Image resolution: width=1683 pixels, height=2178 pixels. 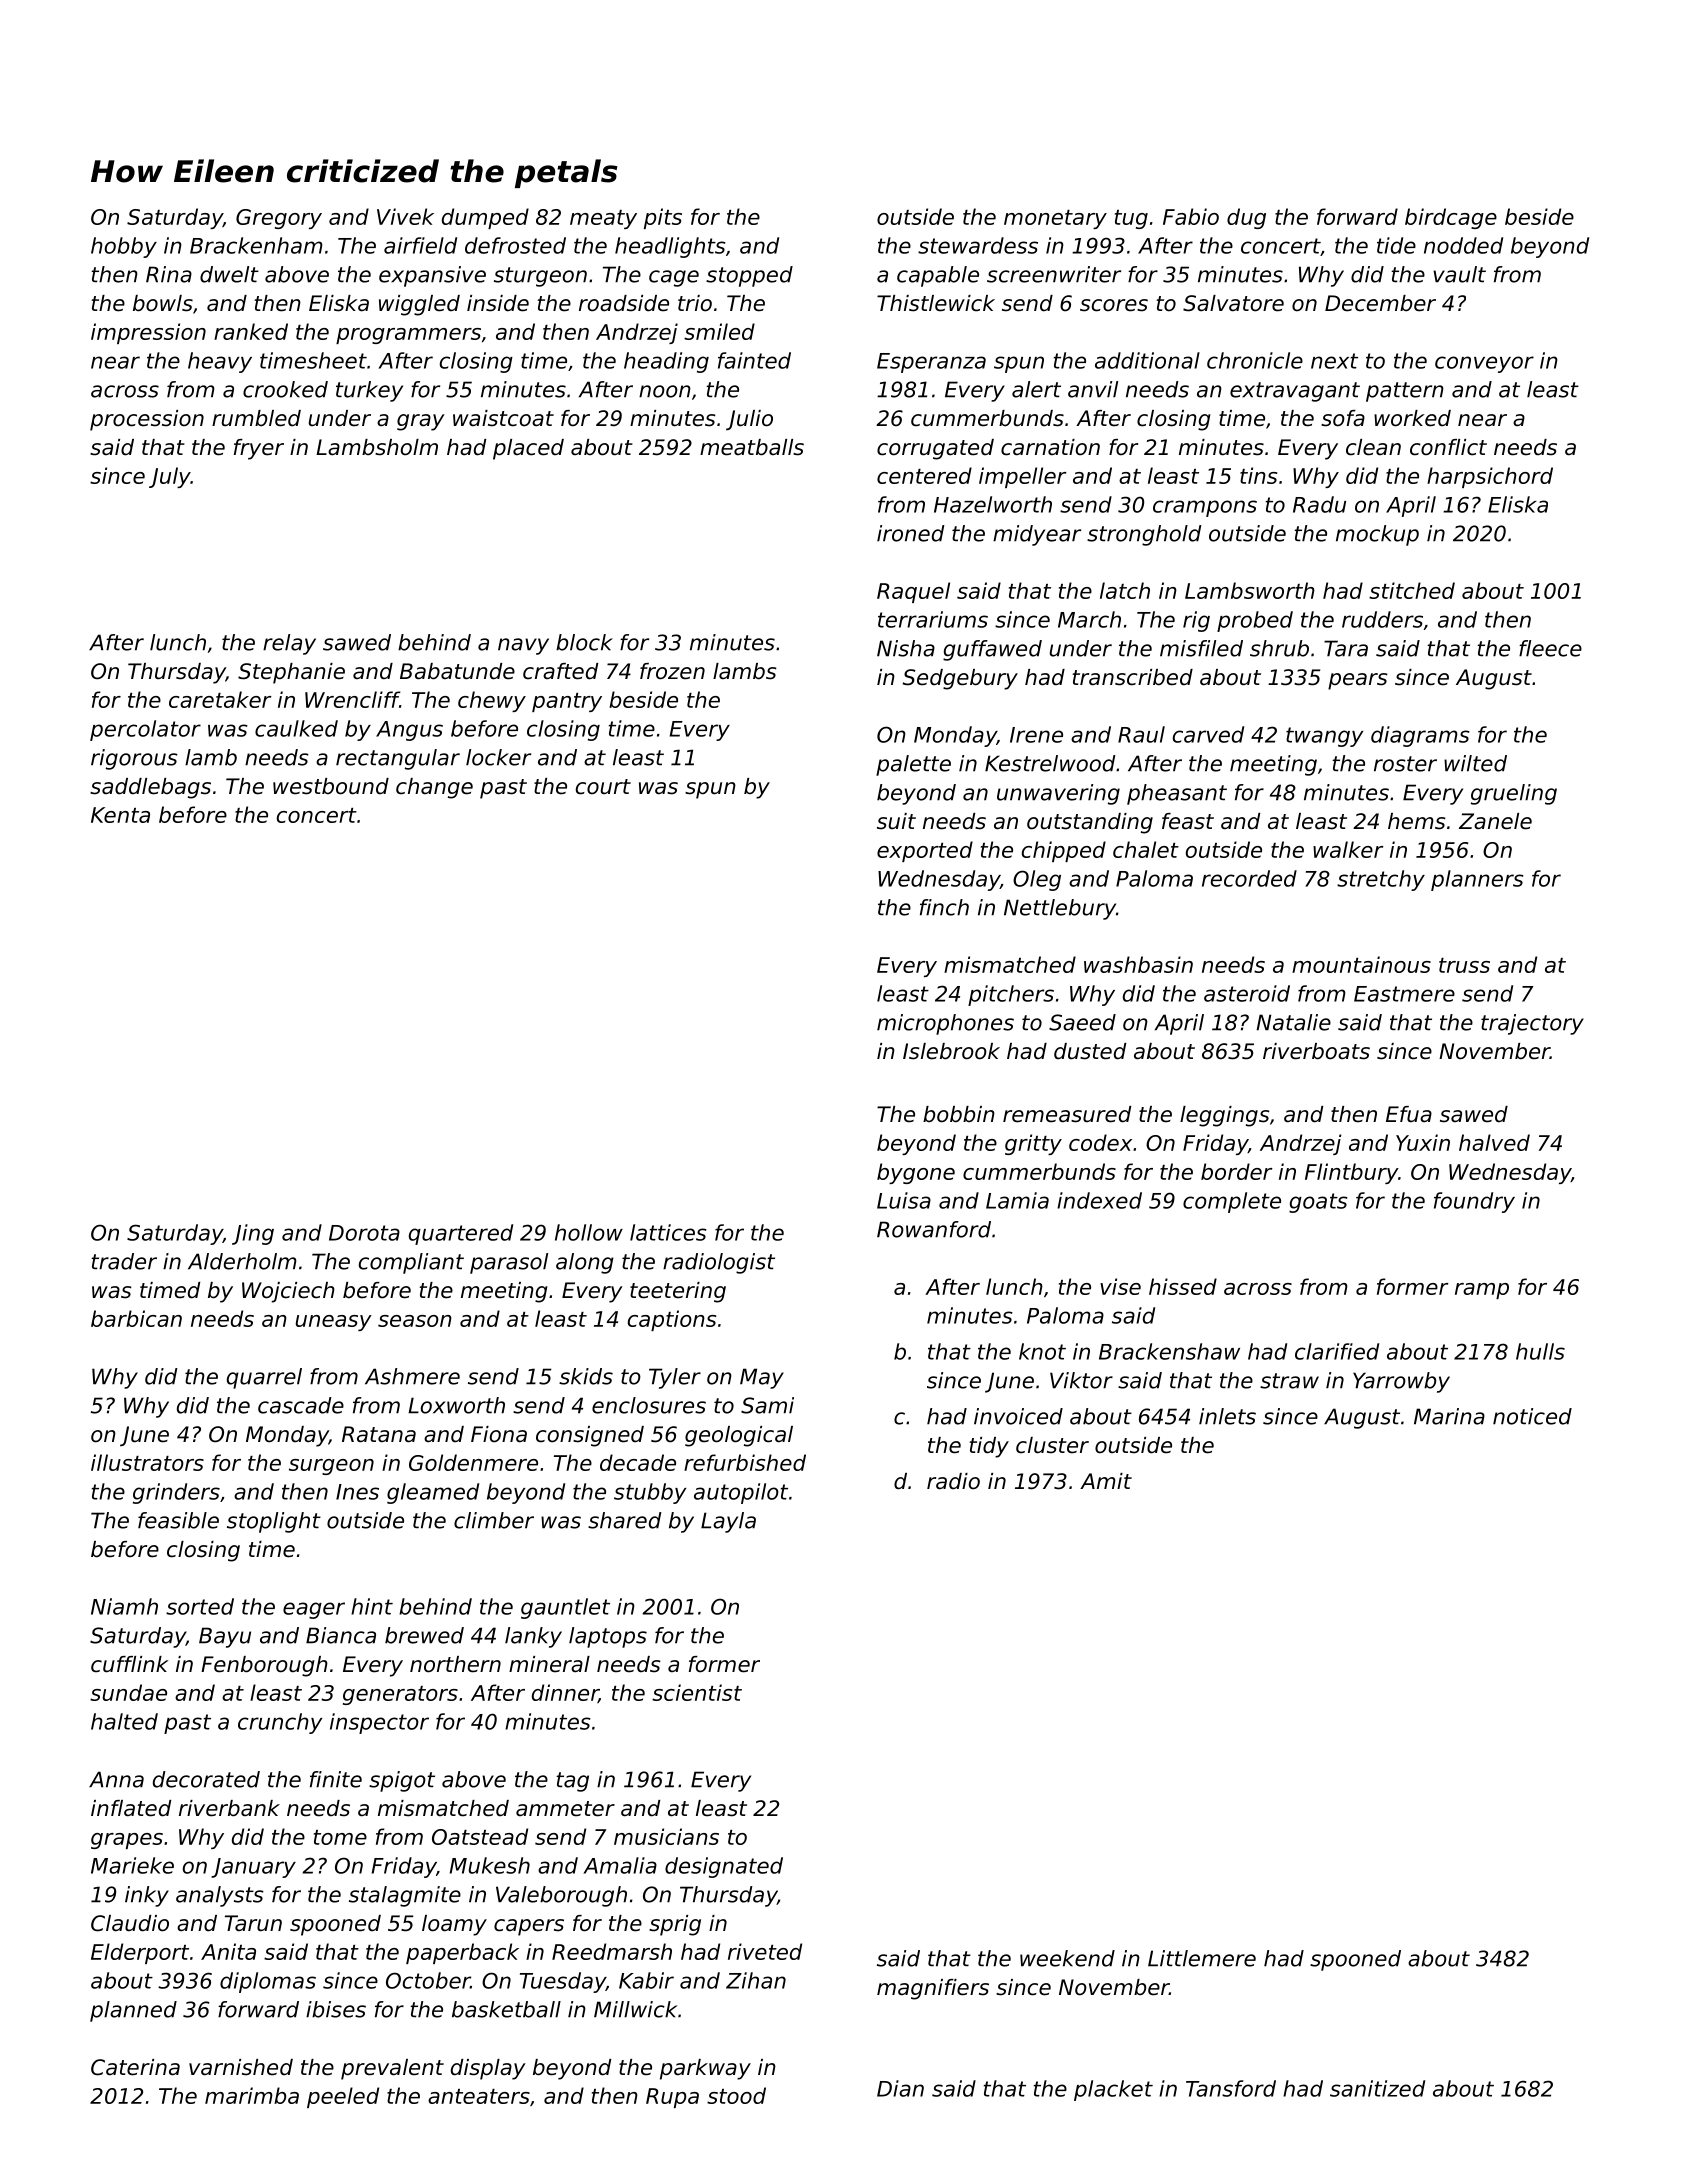 What do you see at coordinates (1334, 361) in the screenshot?
I see `next` at bounding box center [1334, 361].
